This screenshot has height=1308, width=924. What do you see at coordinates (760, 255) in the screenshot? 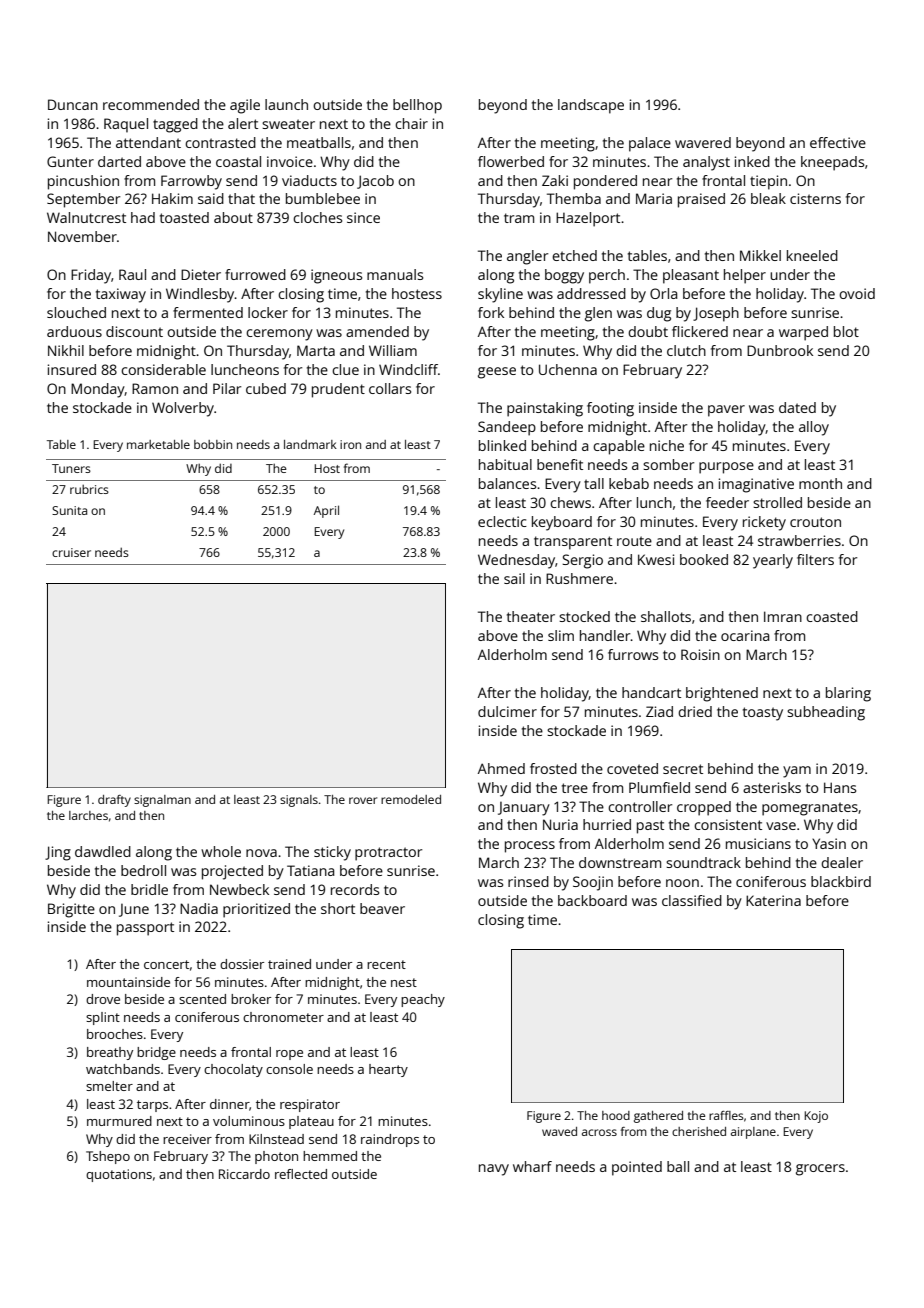
I see `Mikkel` at bounding box center [760, 255].
